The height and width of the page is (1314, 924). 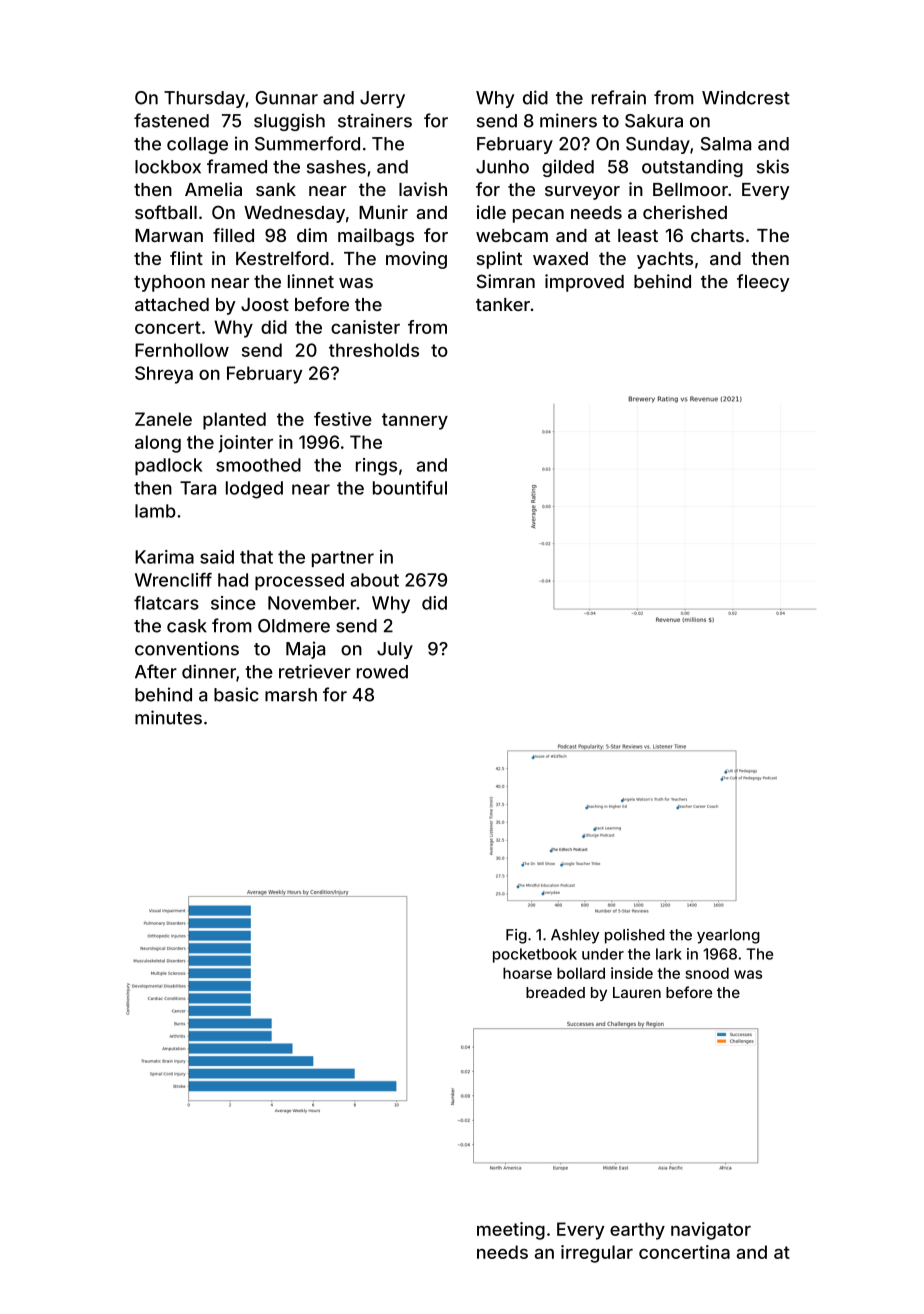 I want to click on improved, so click(x=584, y=283).
